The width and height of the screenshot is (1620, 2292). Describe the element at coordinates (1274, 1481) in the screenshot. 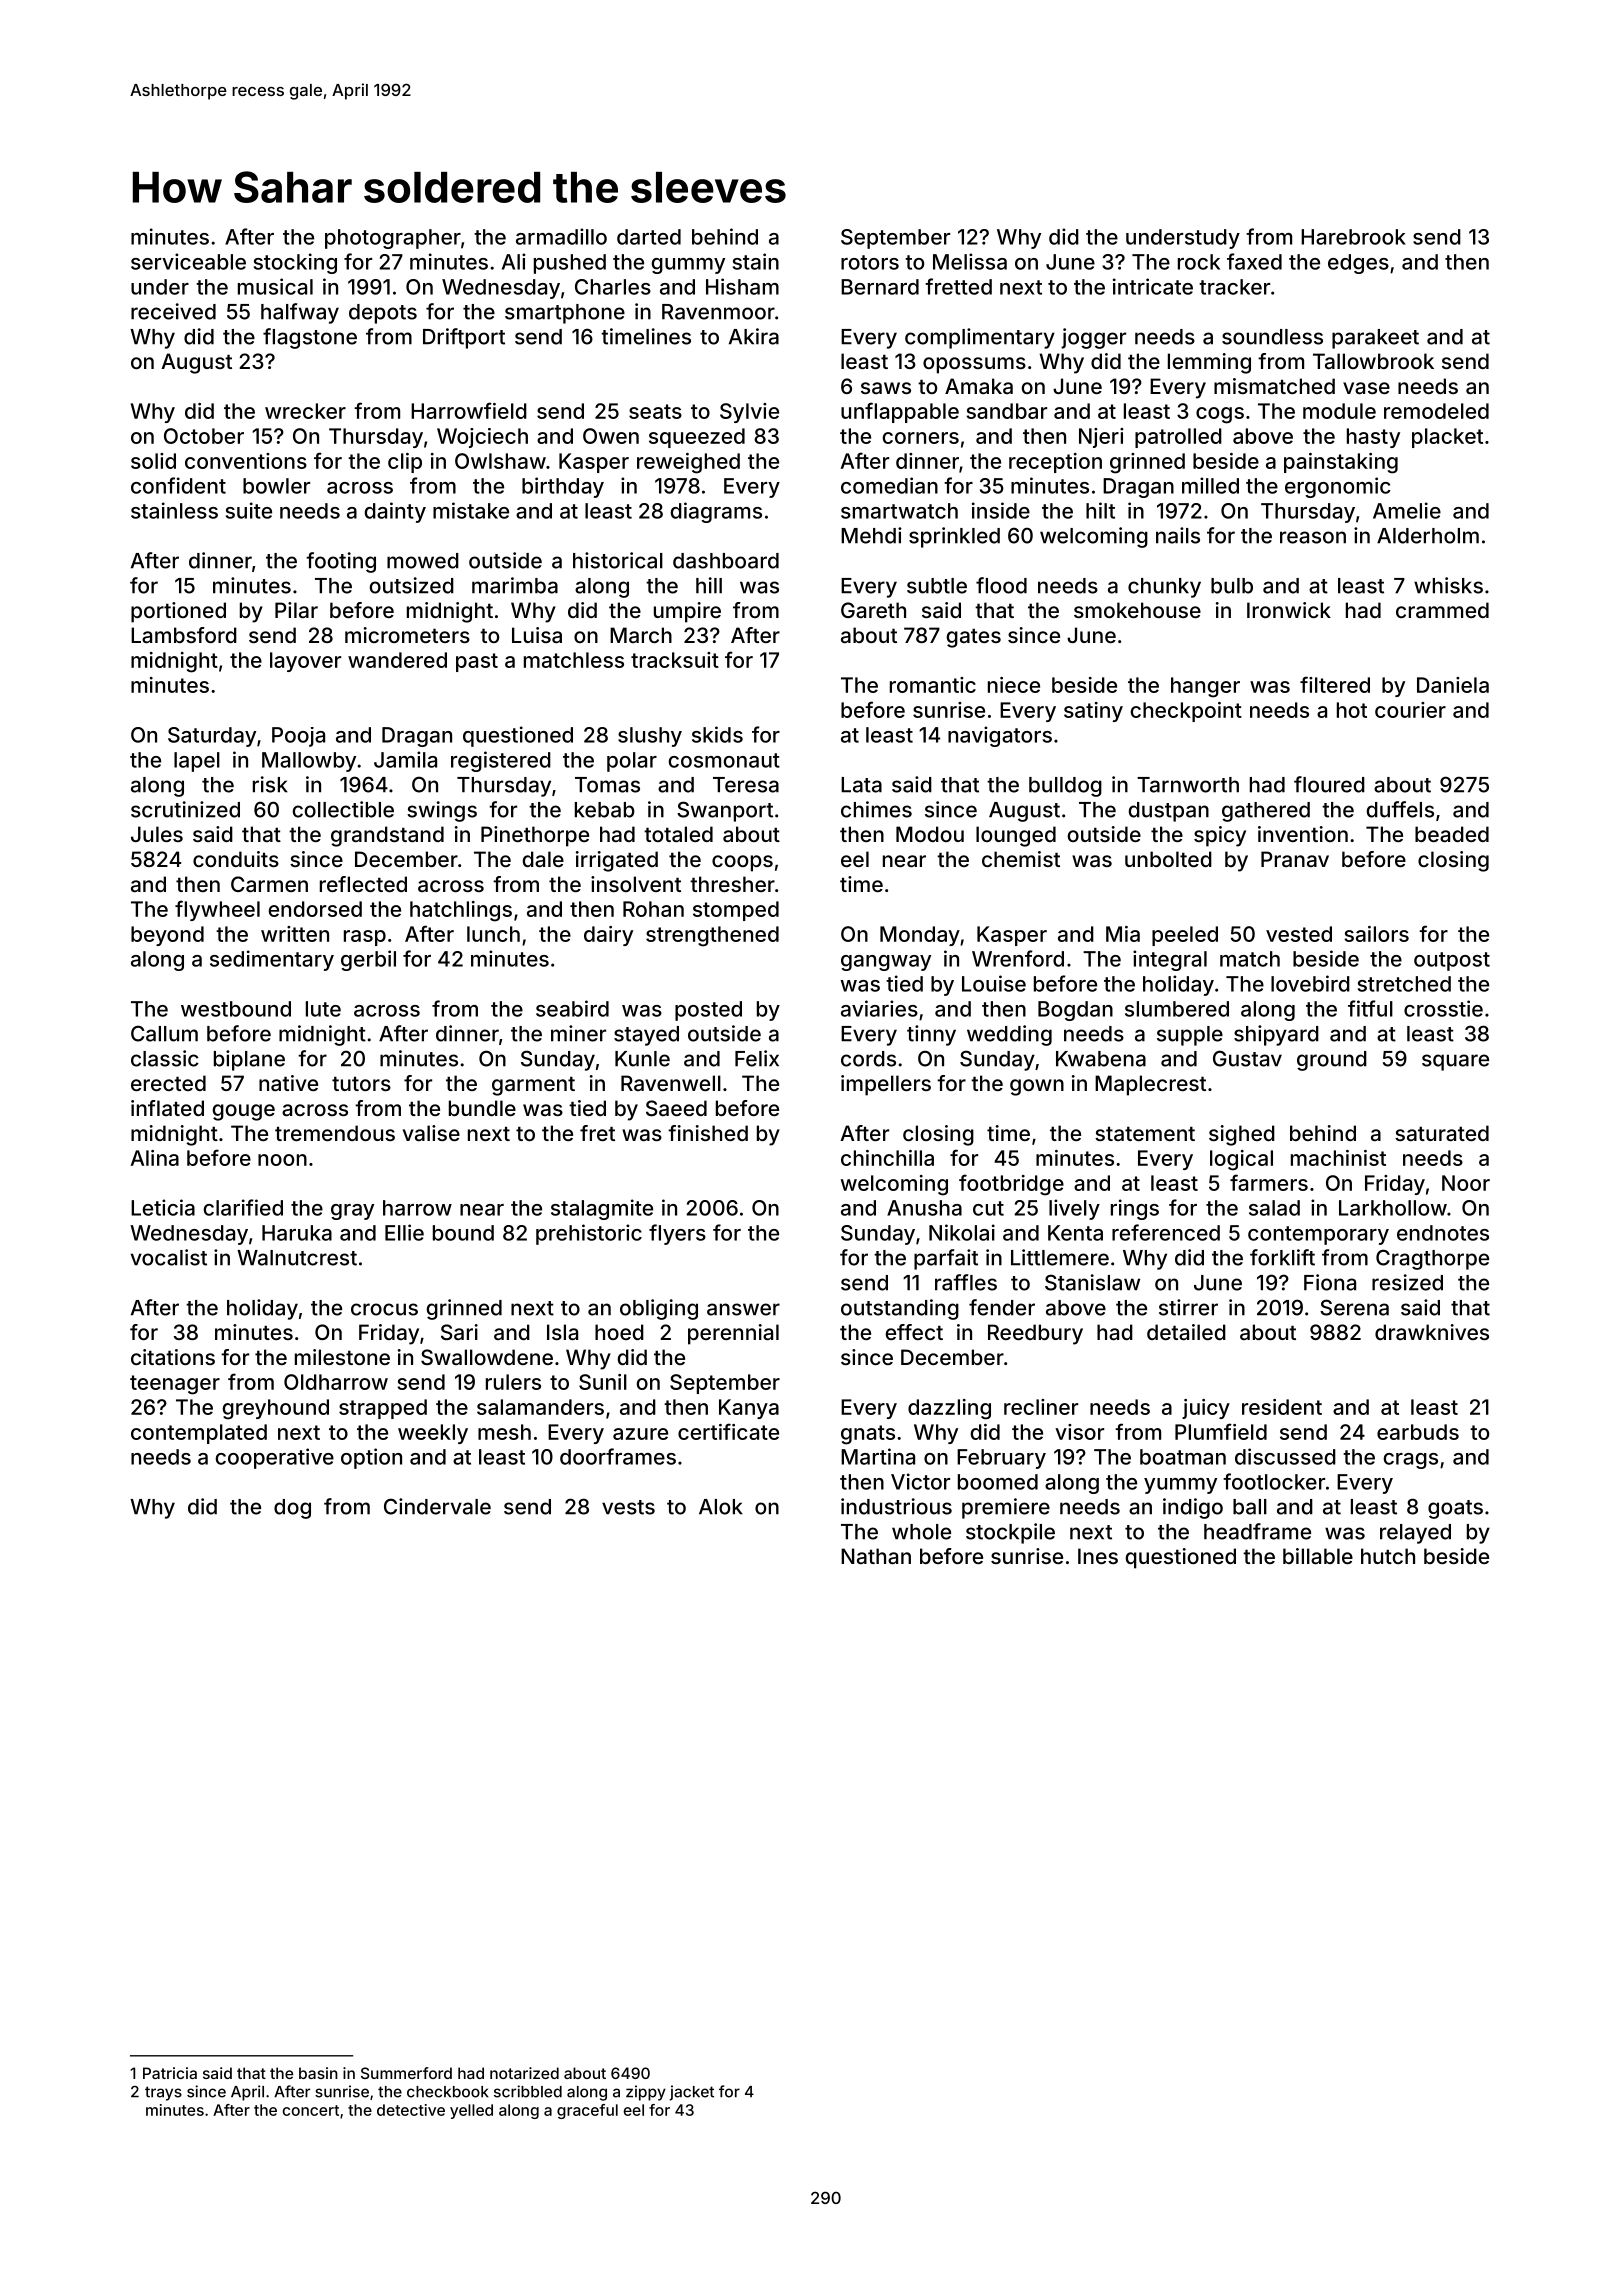

I see `footlocker` at that location.
